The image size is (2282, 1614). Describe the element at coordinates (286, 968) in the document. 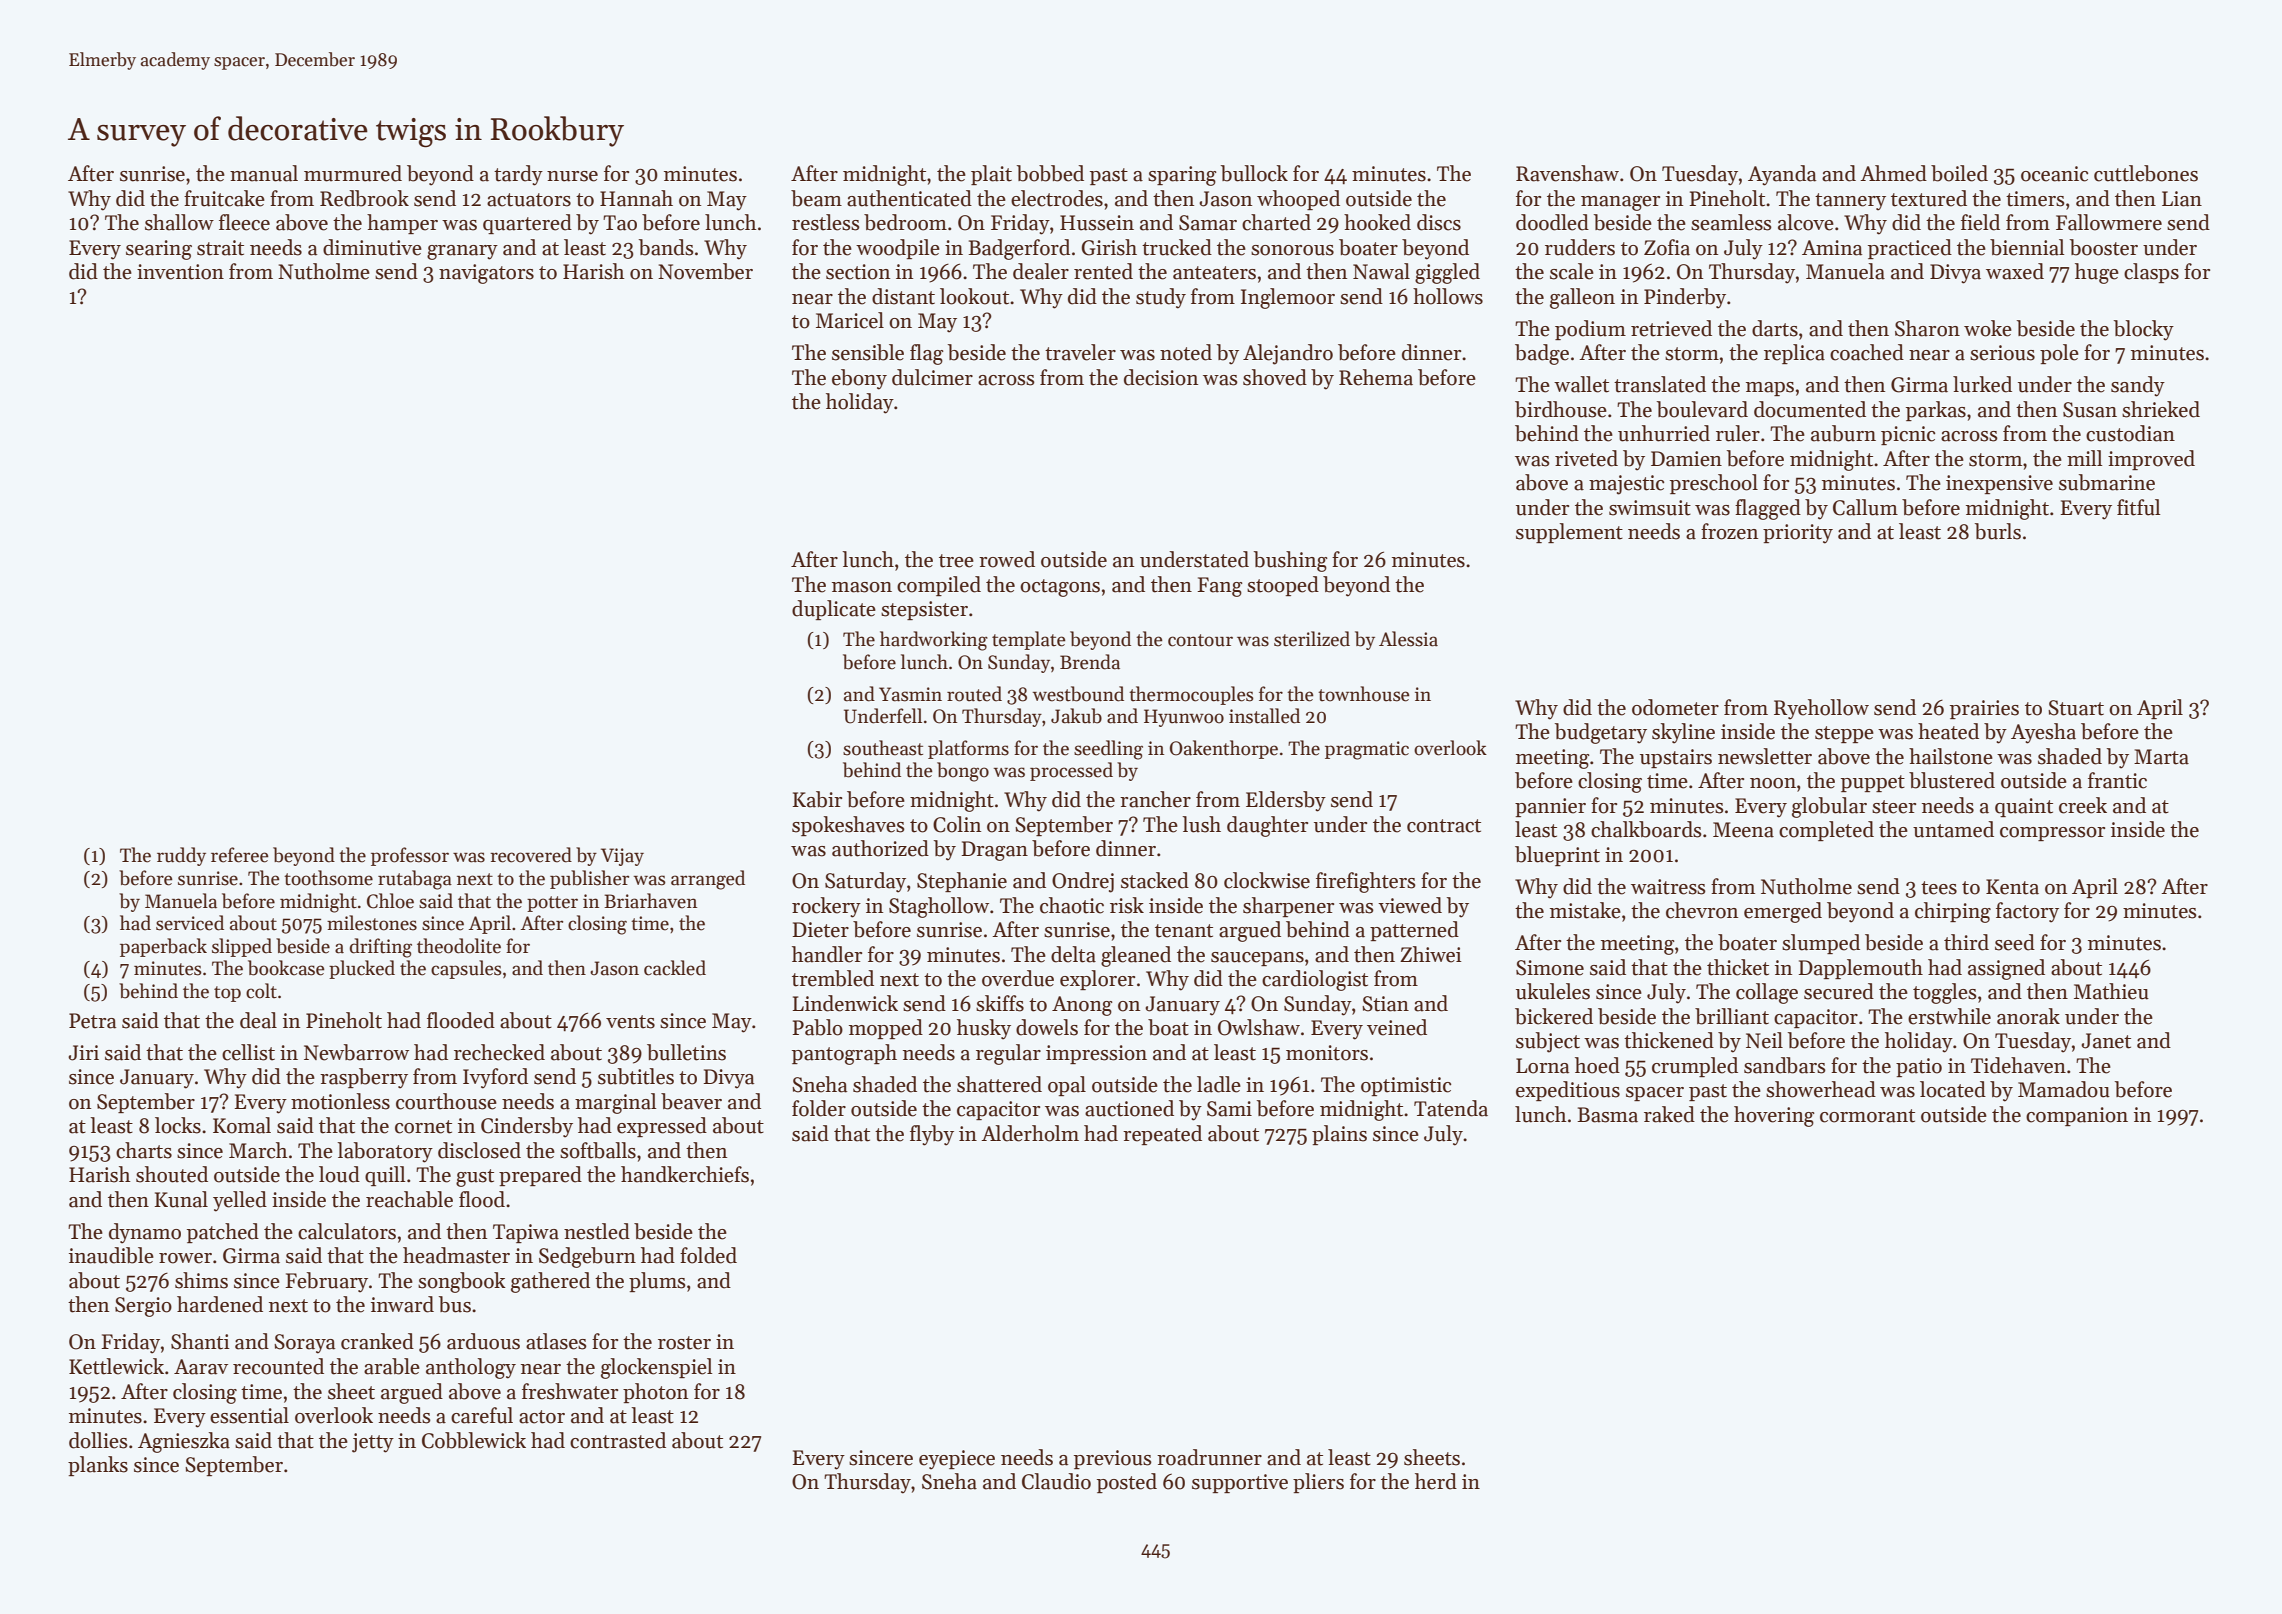

I see `bookcase` at that location.
